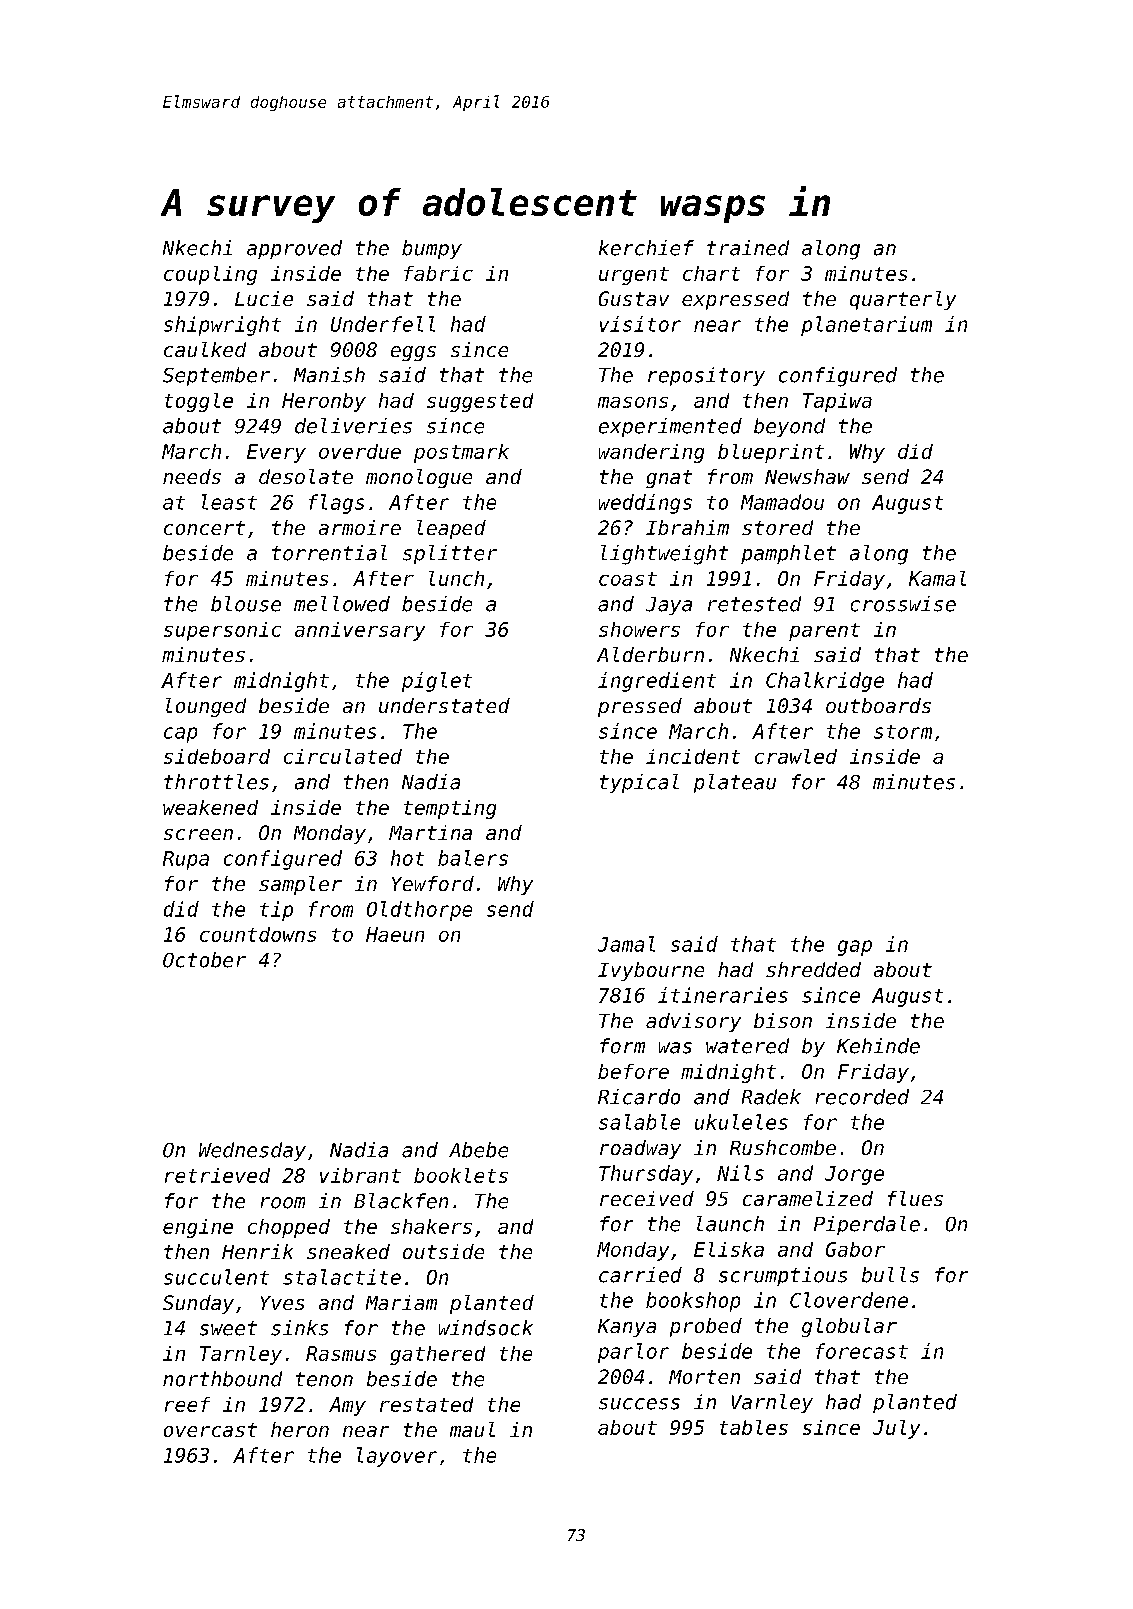 This page has width=1133, height=1609. What do you see at coordinates (252, 1151) in the page?
I see `Wednesday` at bounding box center [252, 1151].
